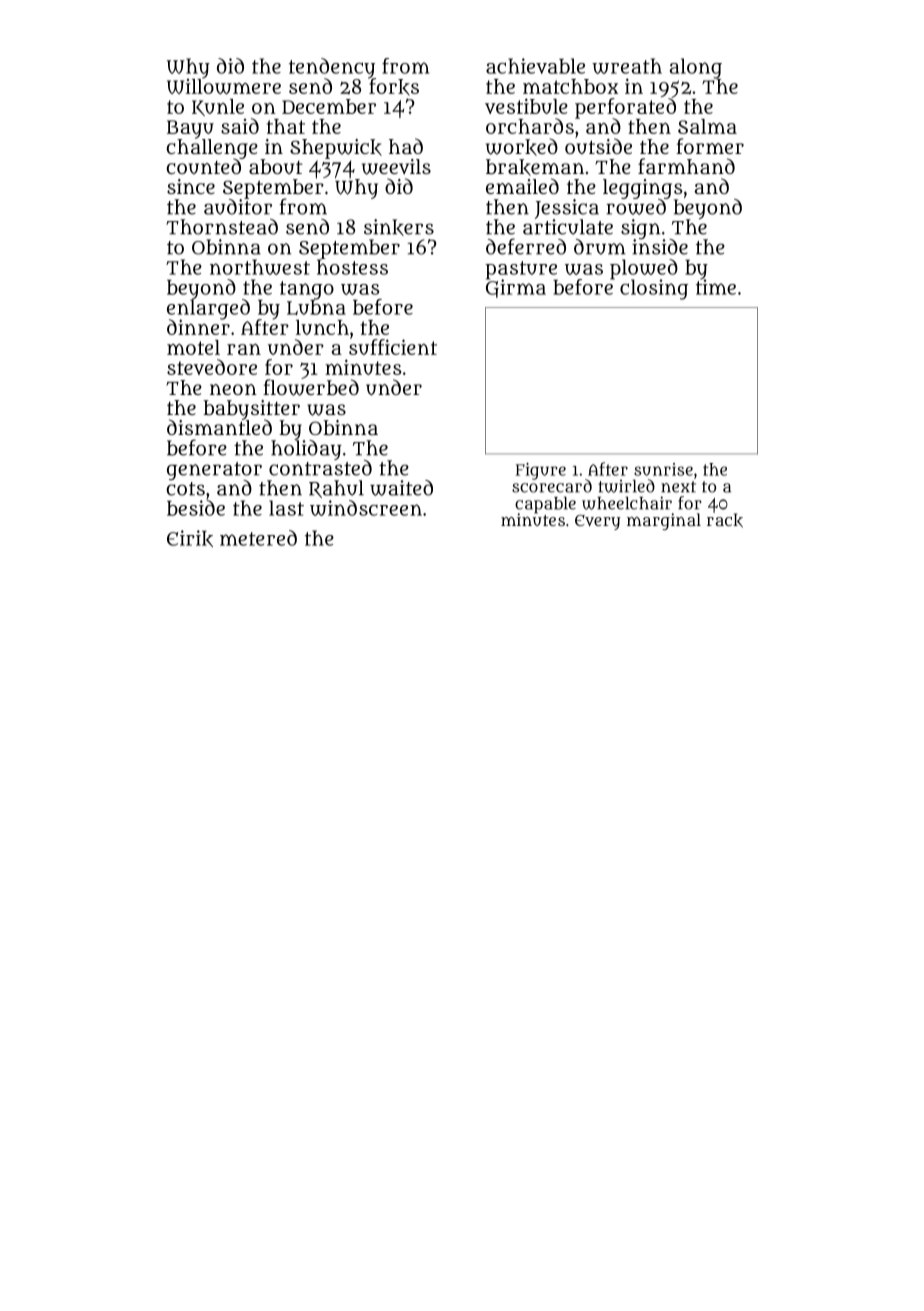 The image size is (924, 1311). What do you see at coordinates (541, 471) in the screenshot?
I see `Figure` at bounding box center [541, 471].
